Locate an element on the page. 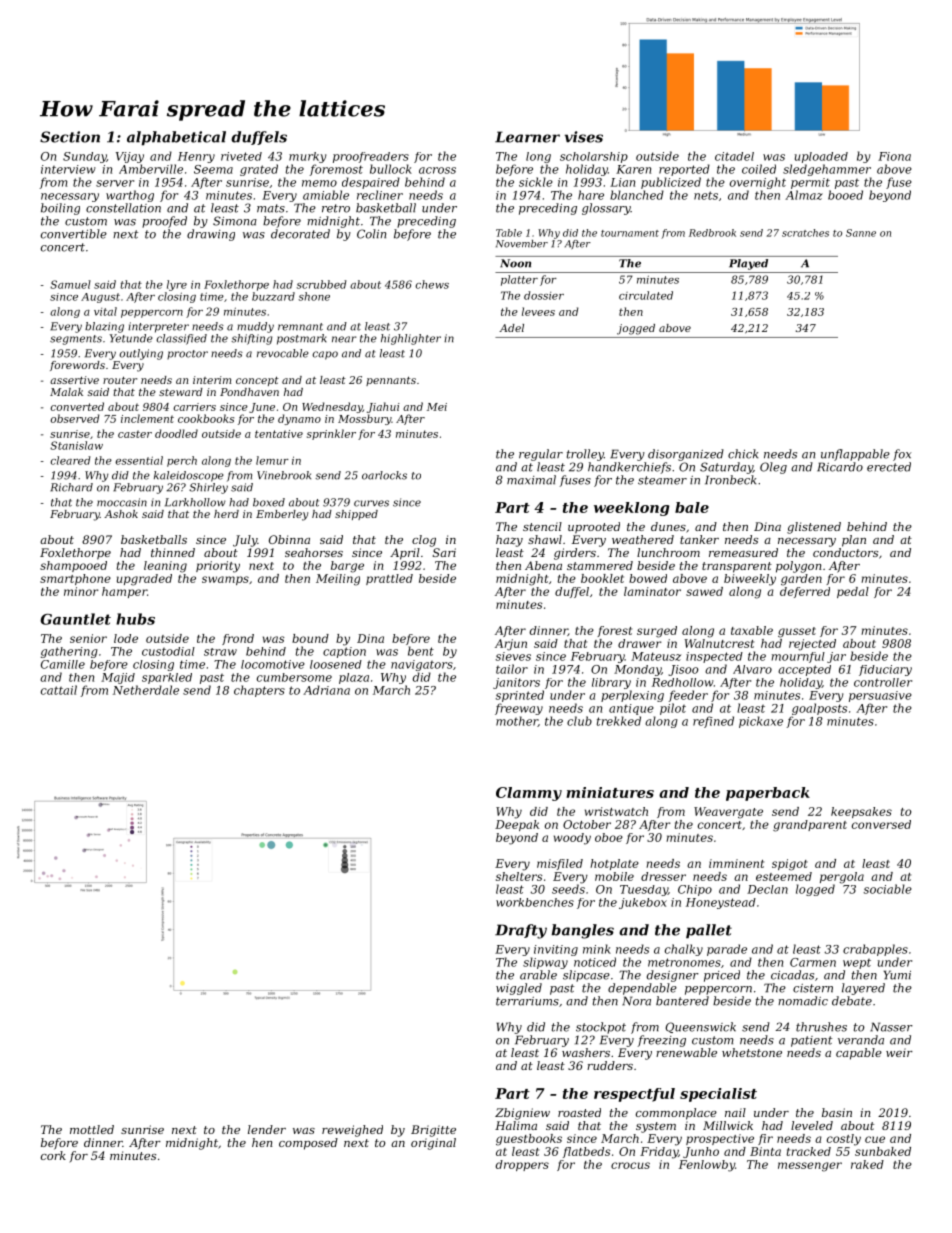 This document has width=952, height=1233. arable is located at coordinates (538, 975).
